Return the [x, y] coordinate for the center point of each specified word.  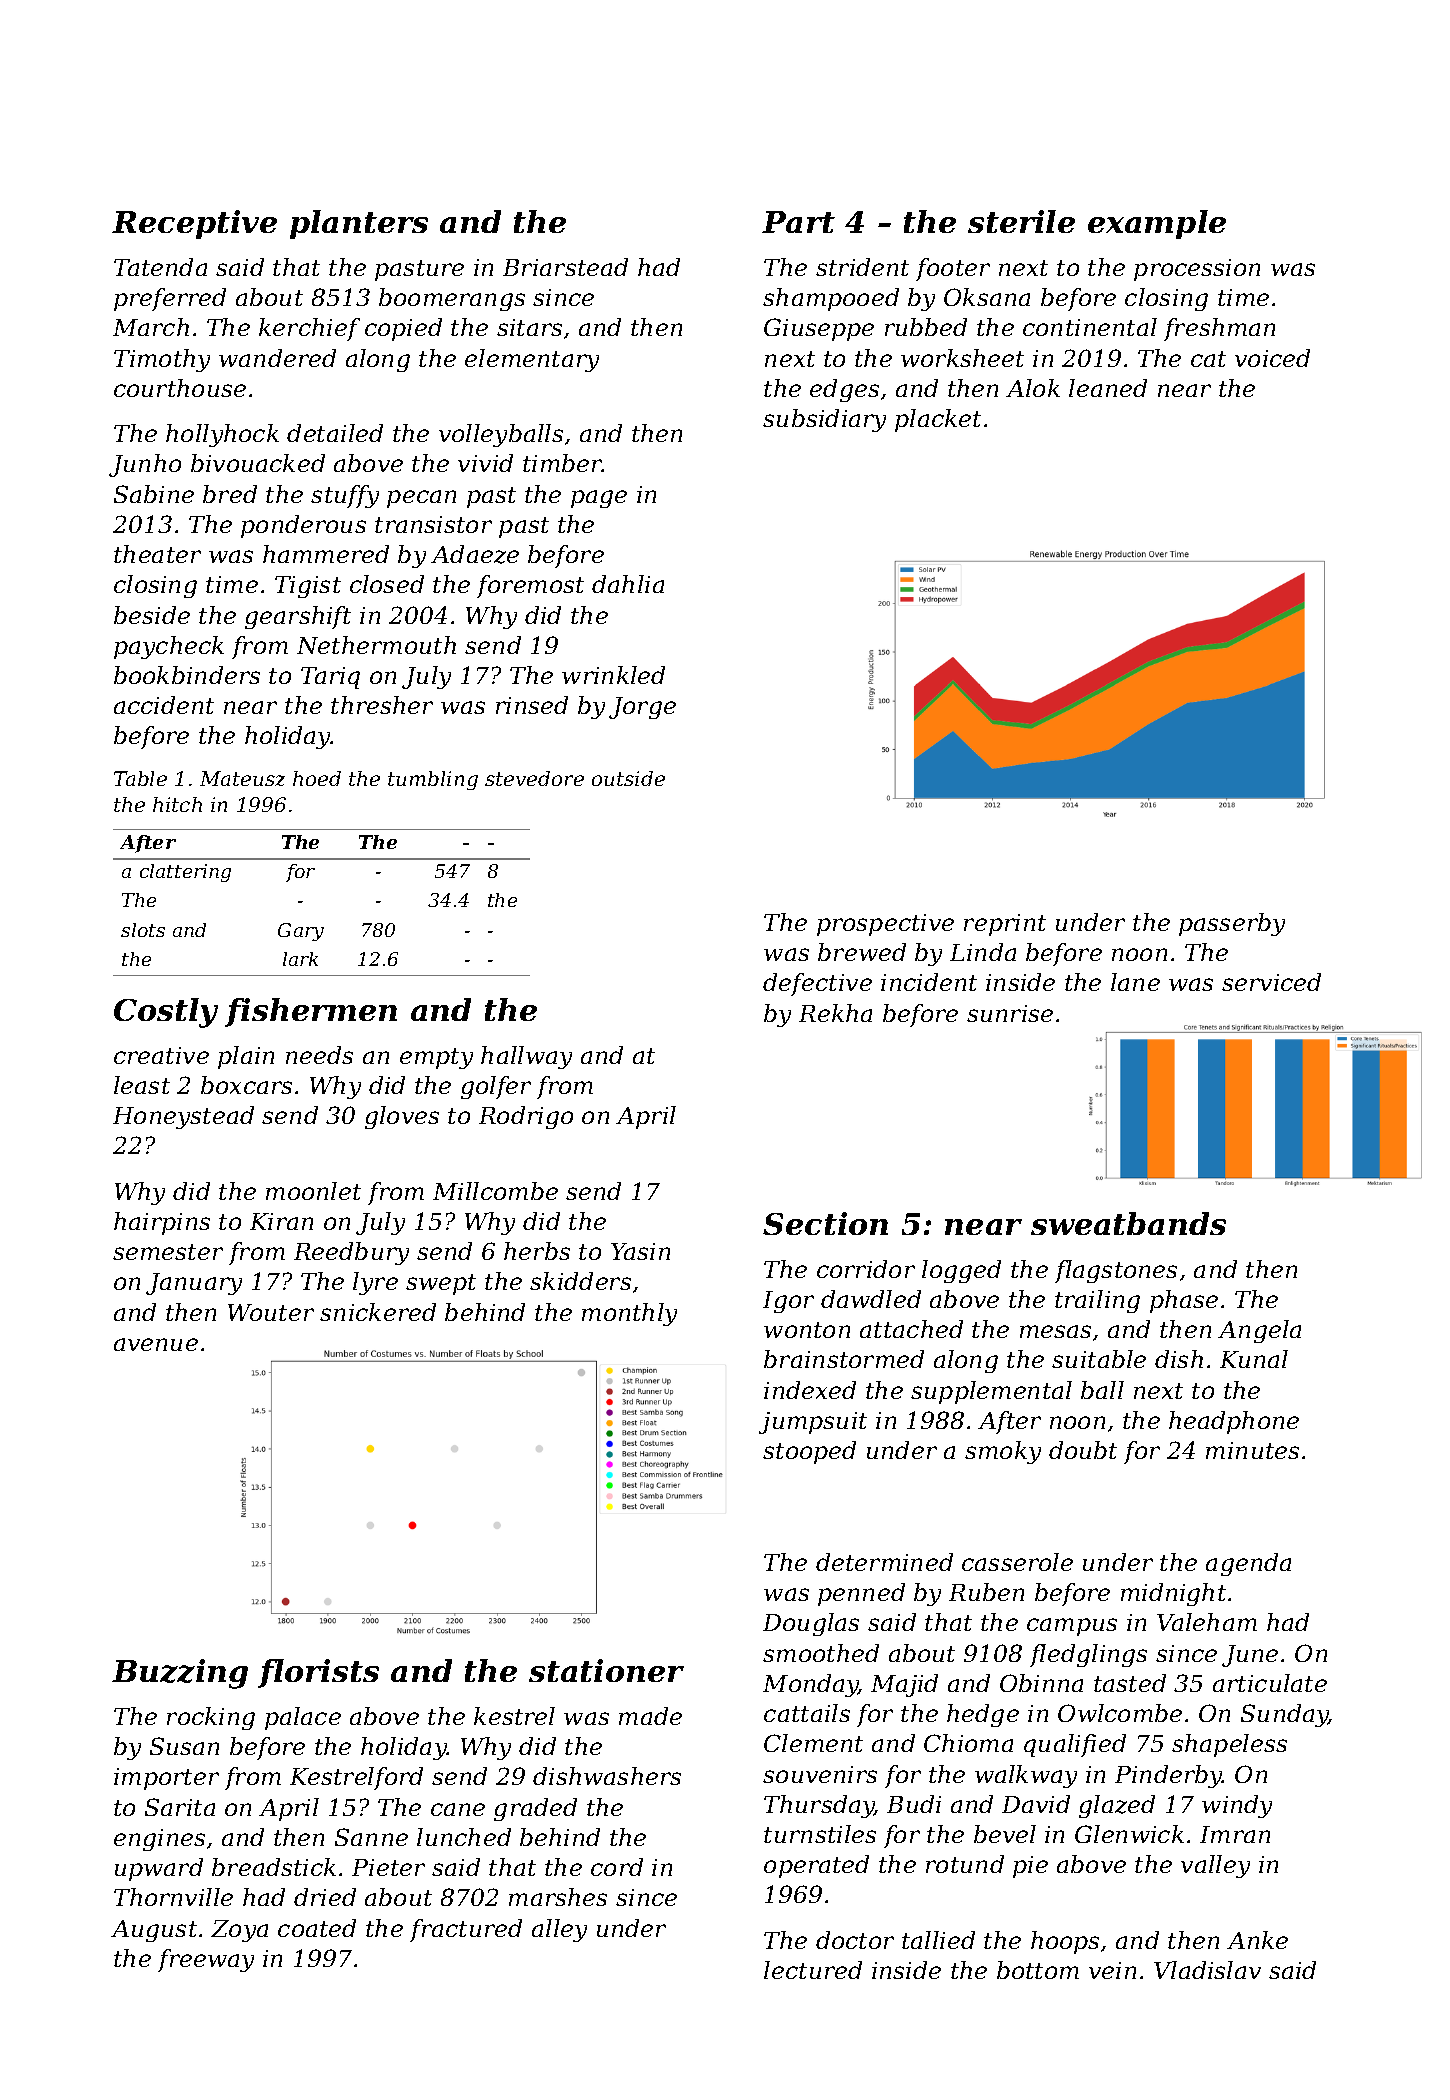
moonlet [313, 1191]
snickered [378, 1312]
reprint [1005, 925]
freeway [206, 1960]
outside [628, 778]
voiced [1272, 358]
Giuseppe [819, 329]
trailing [1097, 1301]
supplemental [991, 1392]
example [1157, 224]
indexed [810, 1390]
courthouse [180, 388]
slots [143, 930]
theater [157, 554]
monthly [629, 1314]
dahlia [628, 584]
